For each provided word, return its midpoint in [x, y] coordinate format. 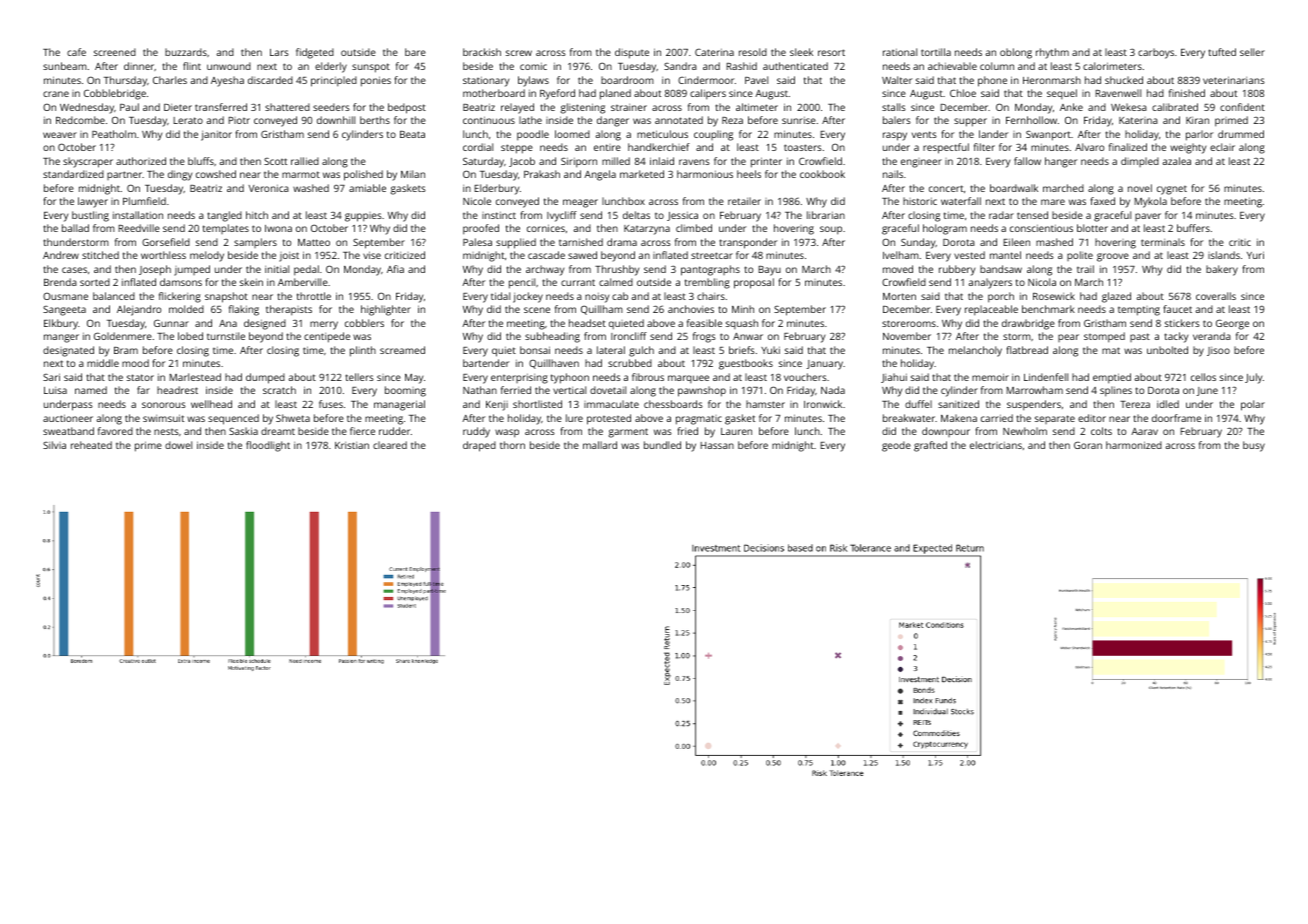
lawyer [93, 202]
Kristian [352, 445]
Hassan [717, 445]
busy [1254, 446]
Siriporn [579, 162]
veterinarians [1234, 80]
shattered [287, 107]
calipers [708, 94]
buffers [1193, 228]
